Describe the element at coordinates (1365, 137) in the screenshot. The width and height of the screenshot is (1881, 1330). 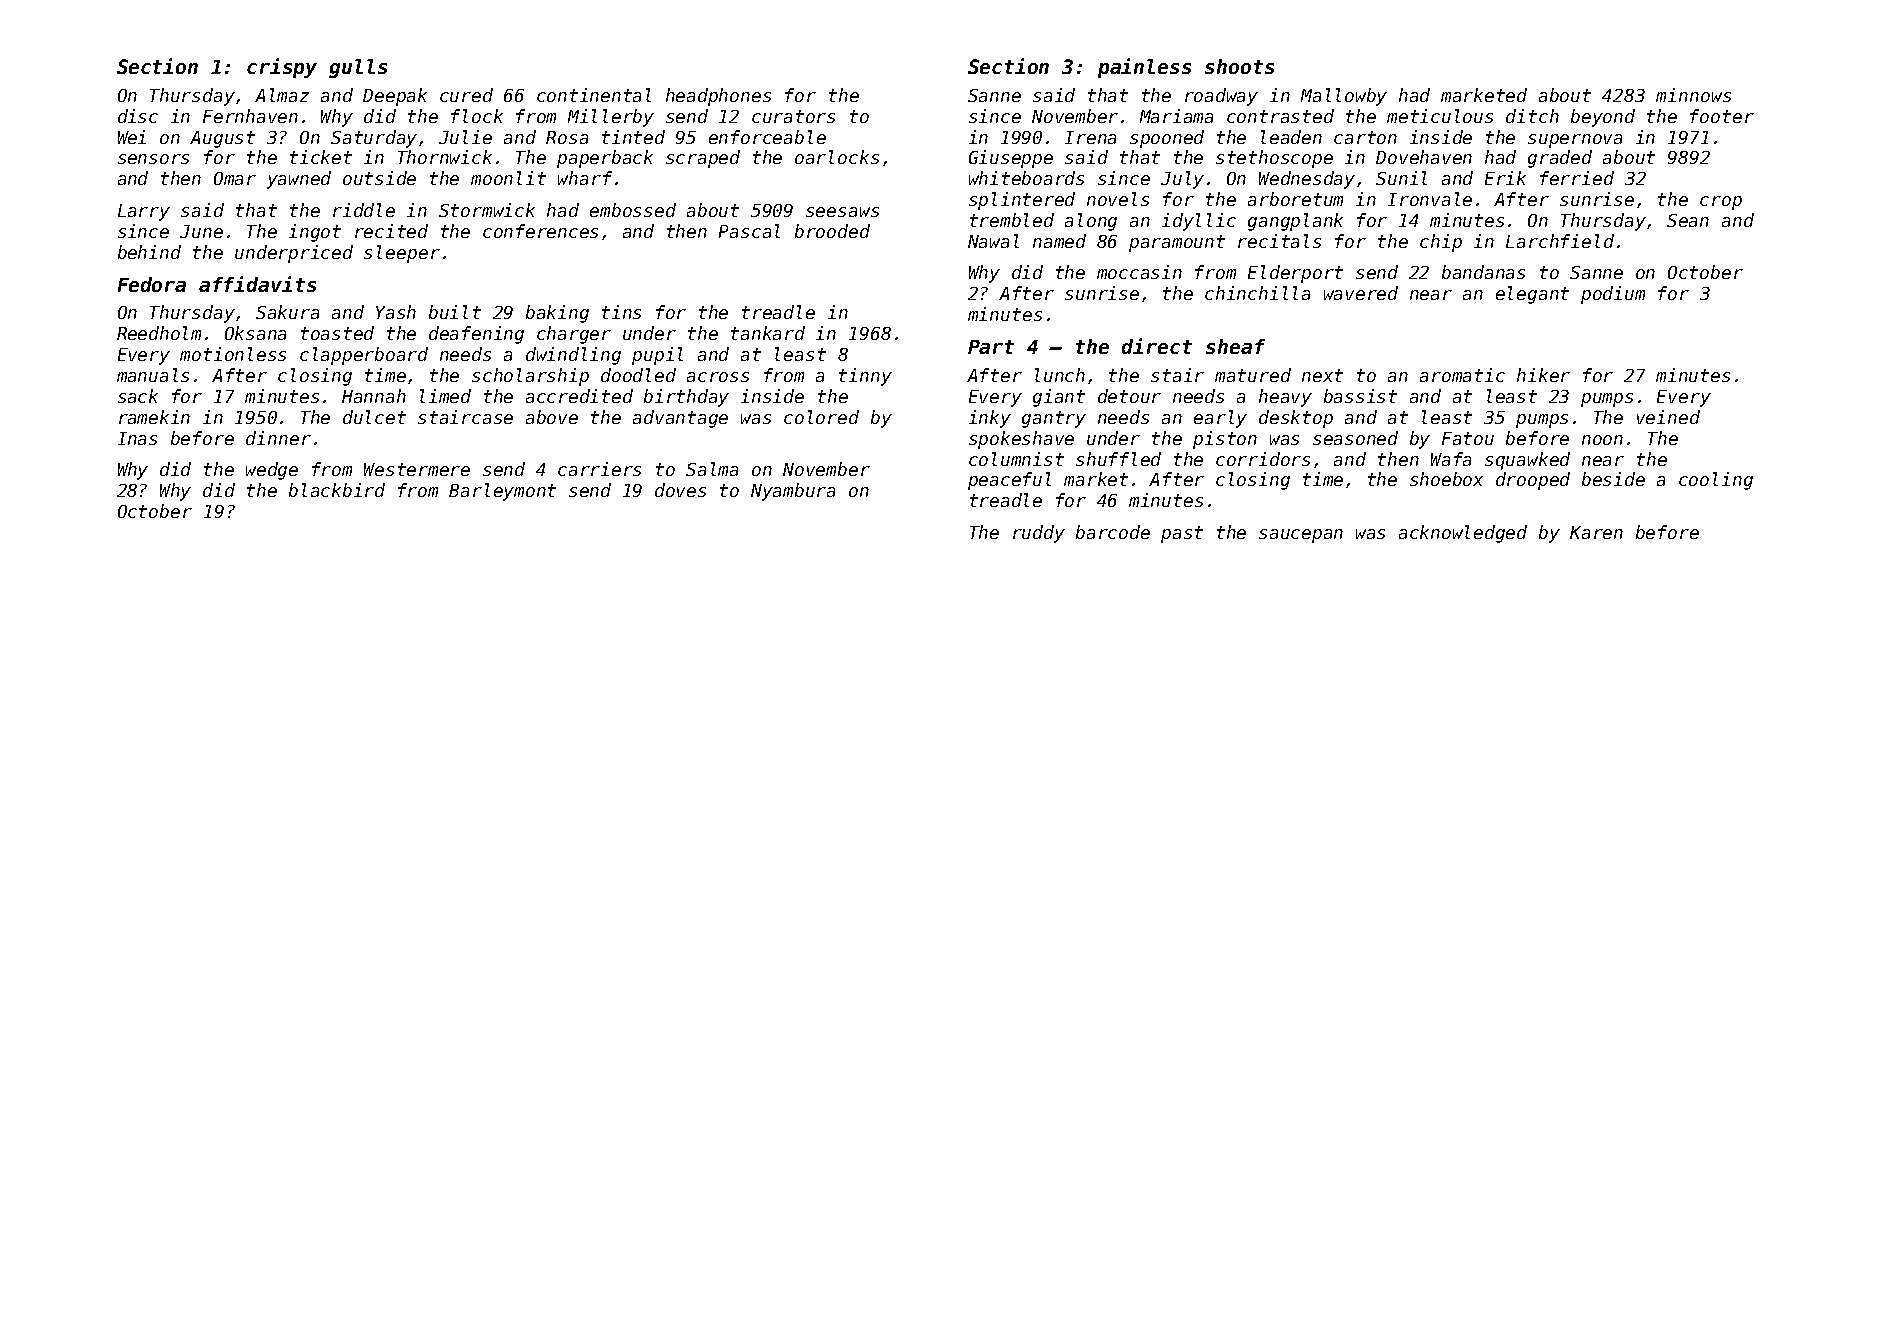
I see `carton` at that location.
